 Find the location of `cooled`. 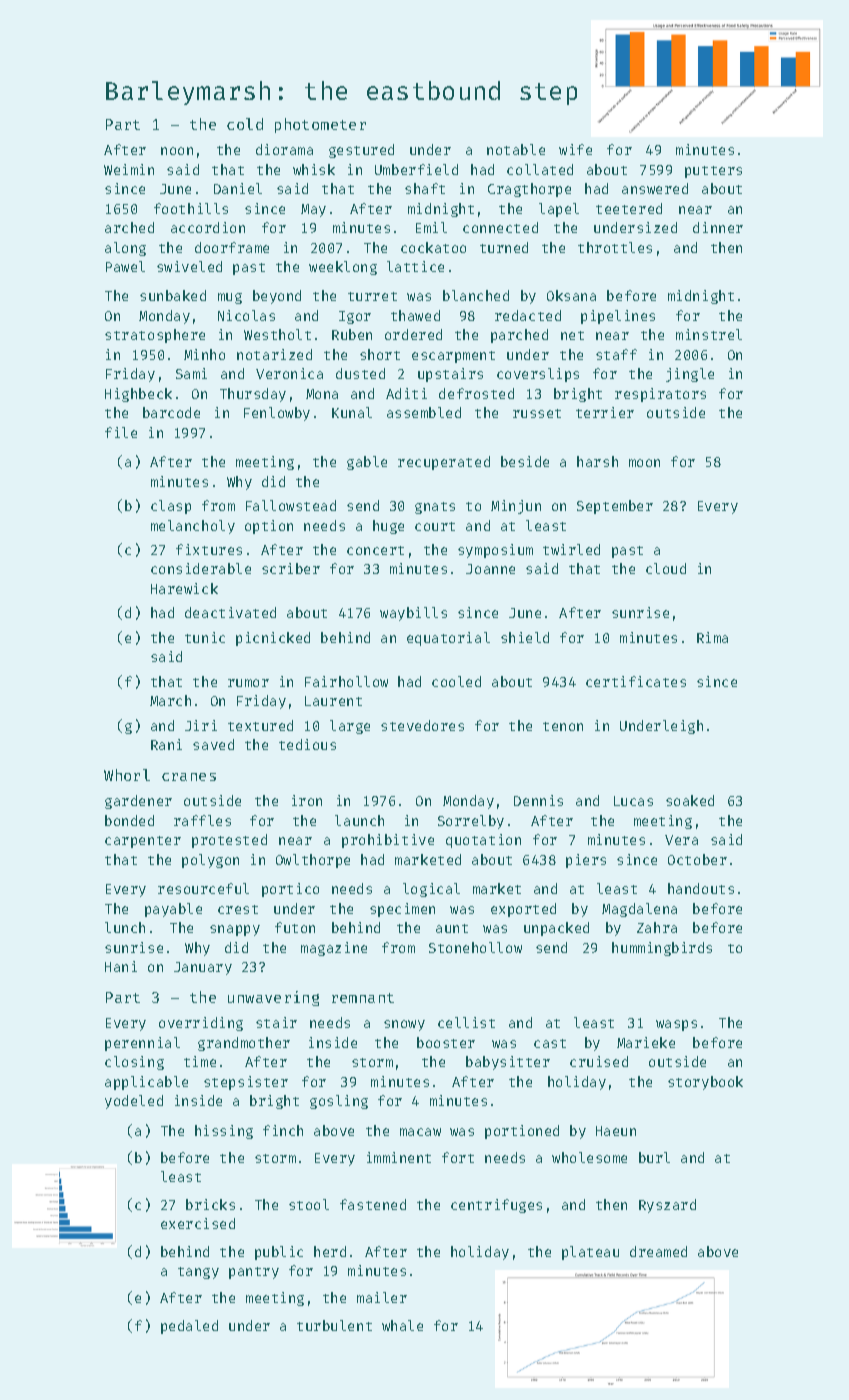

cooled is located at coordinates (456, 681).
